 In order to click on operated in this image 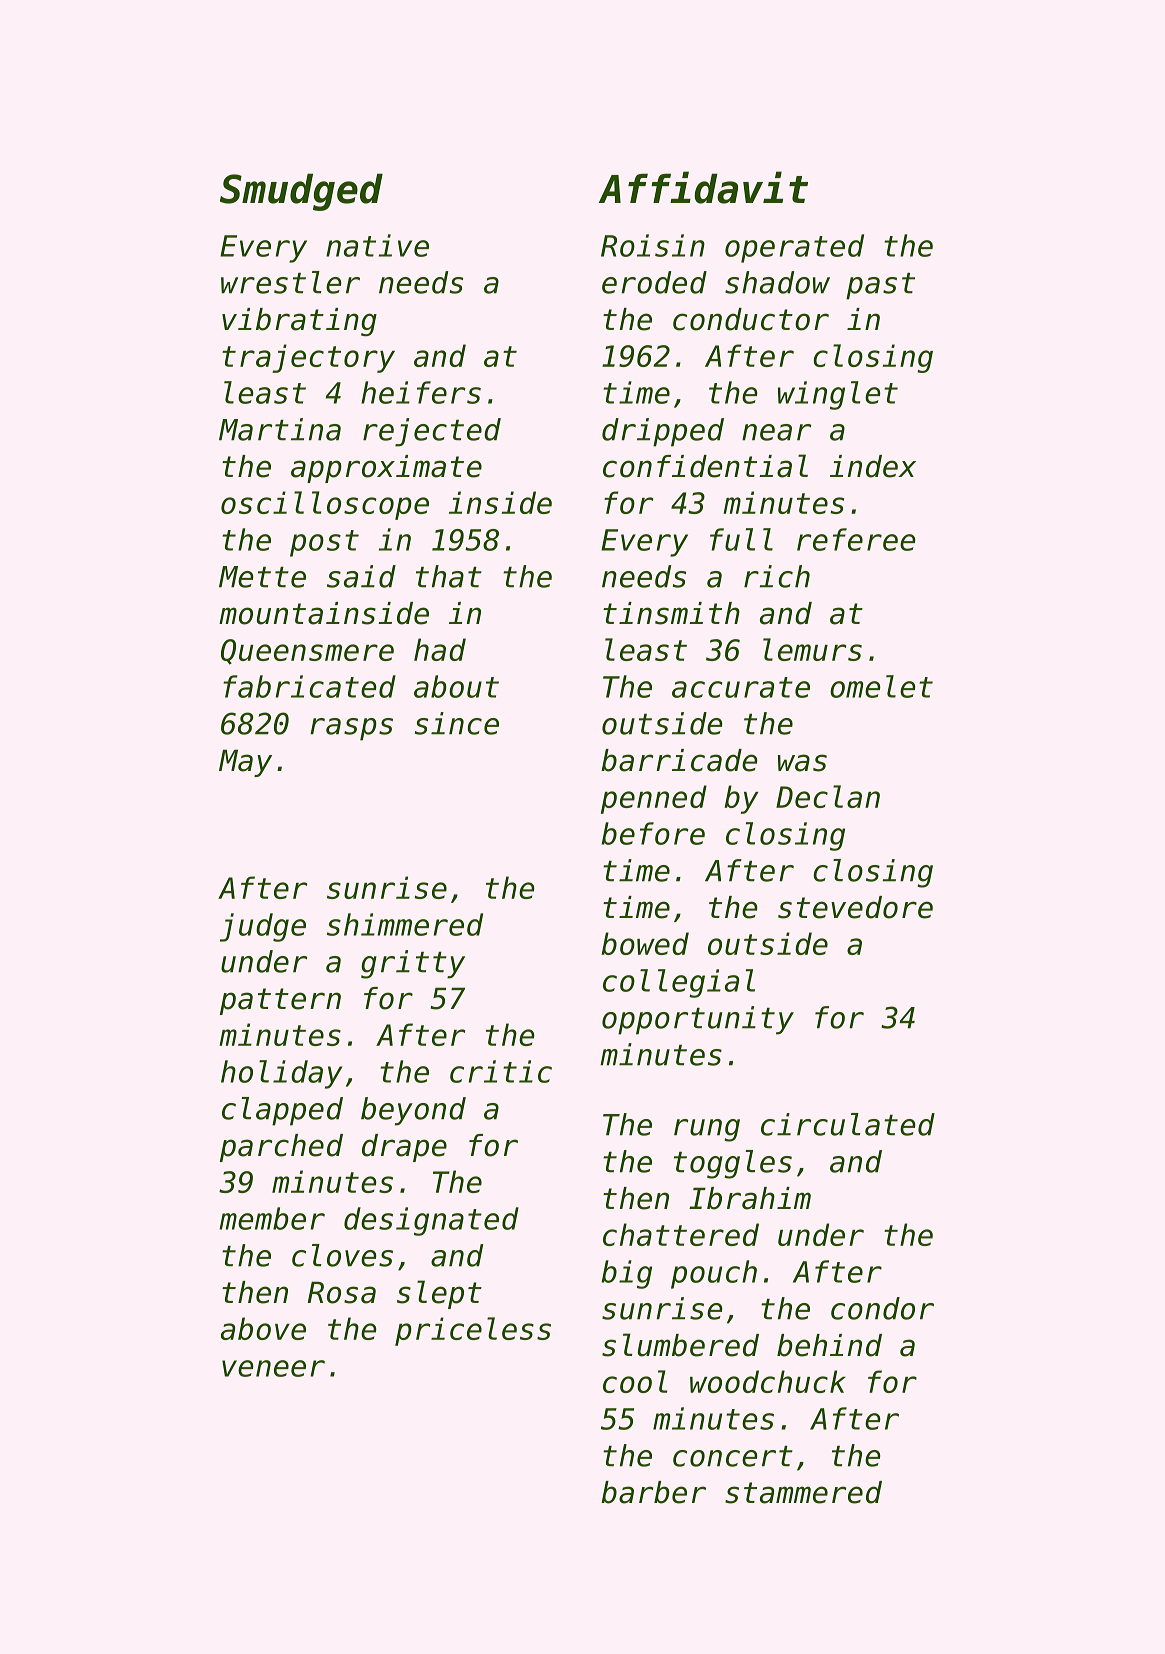, I will do `click(794, 248)`.
